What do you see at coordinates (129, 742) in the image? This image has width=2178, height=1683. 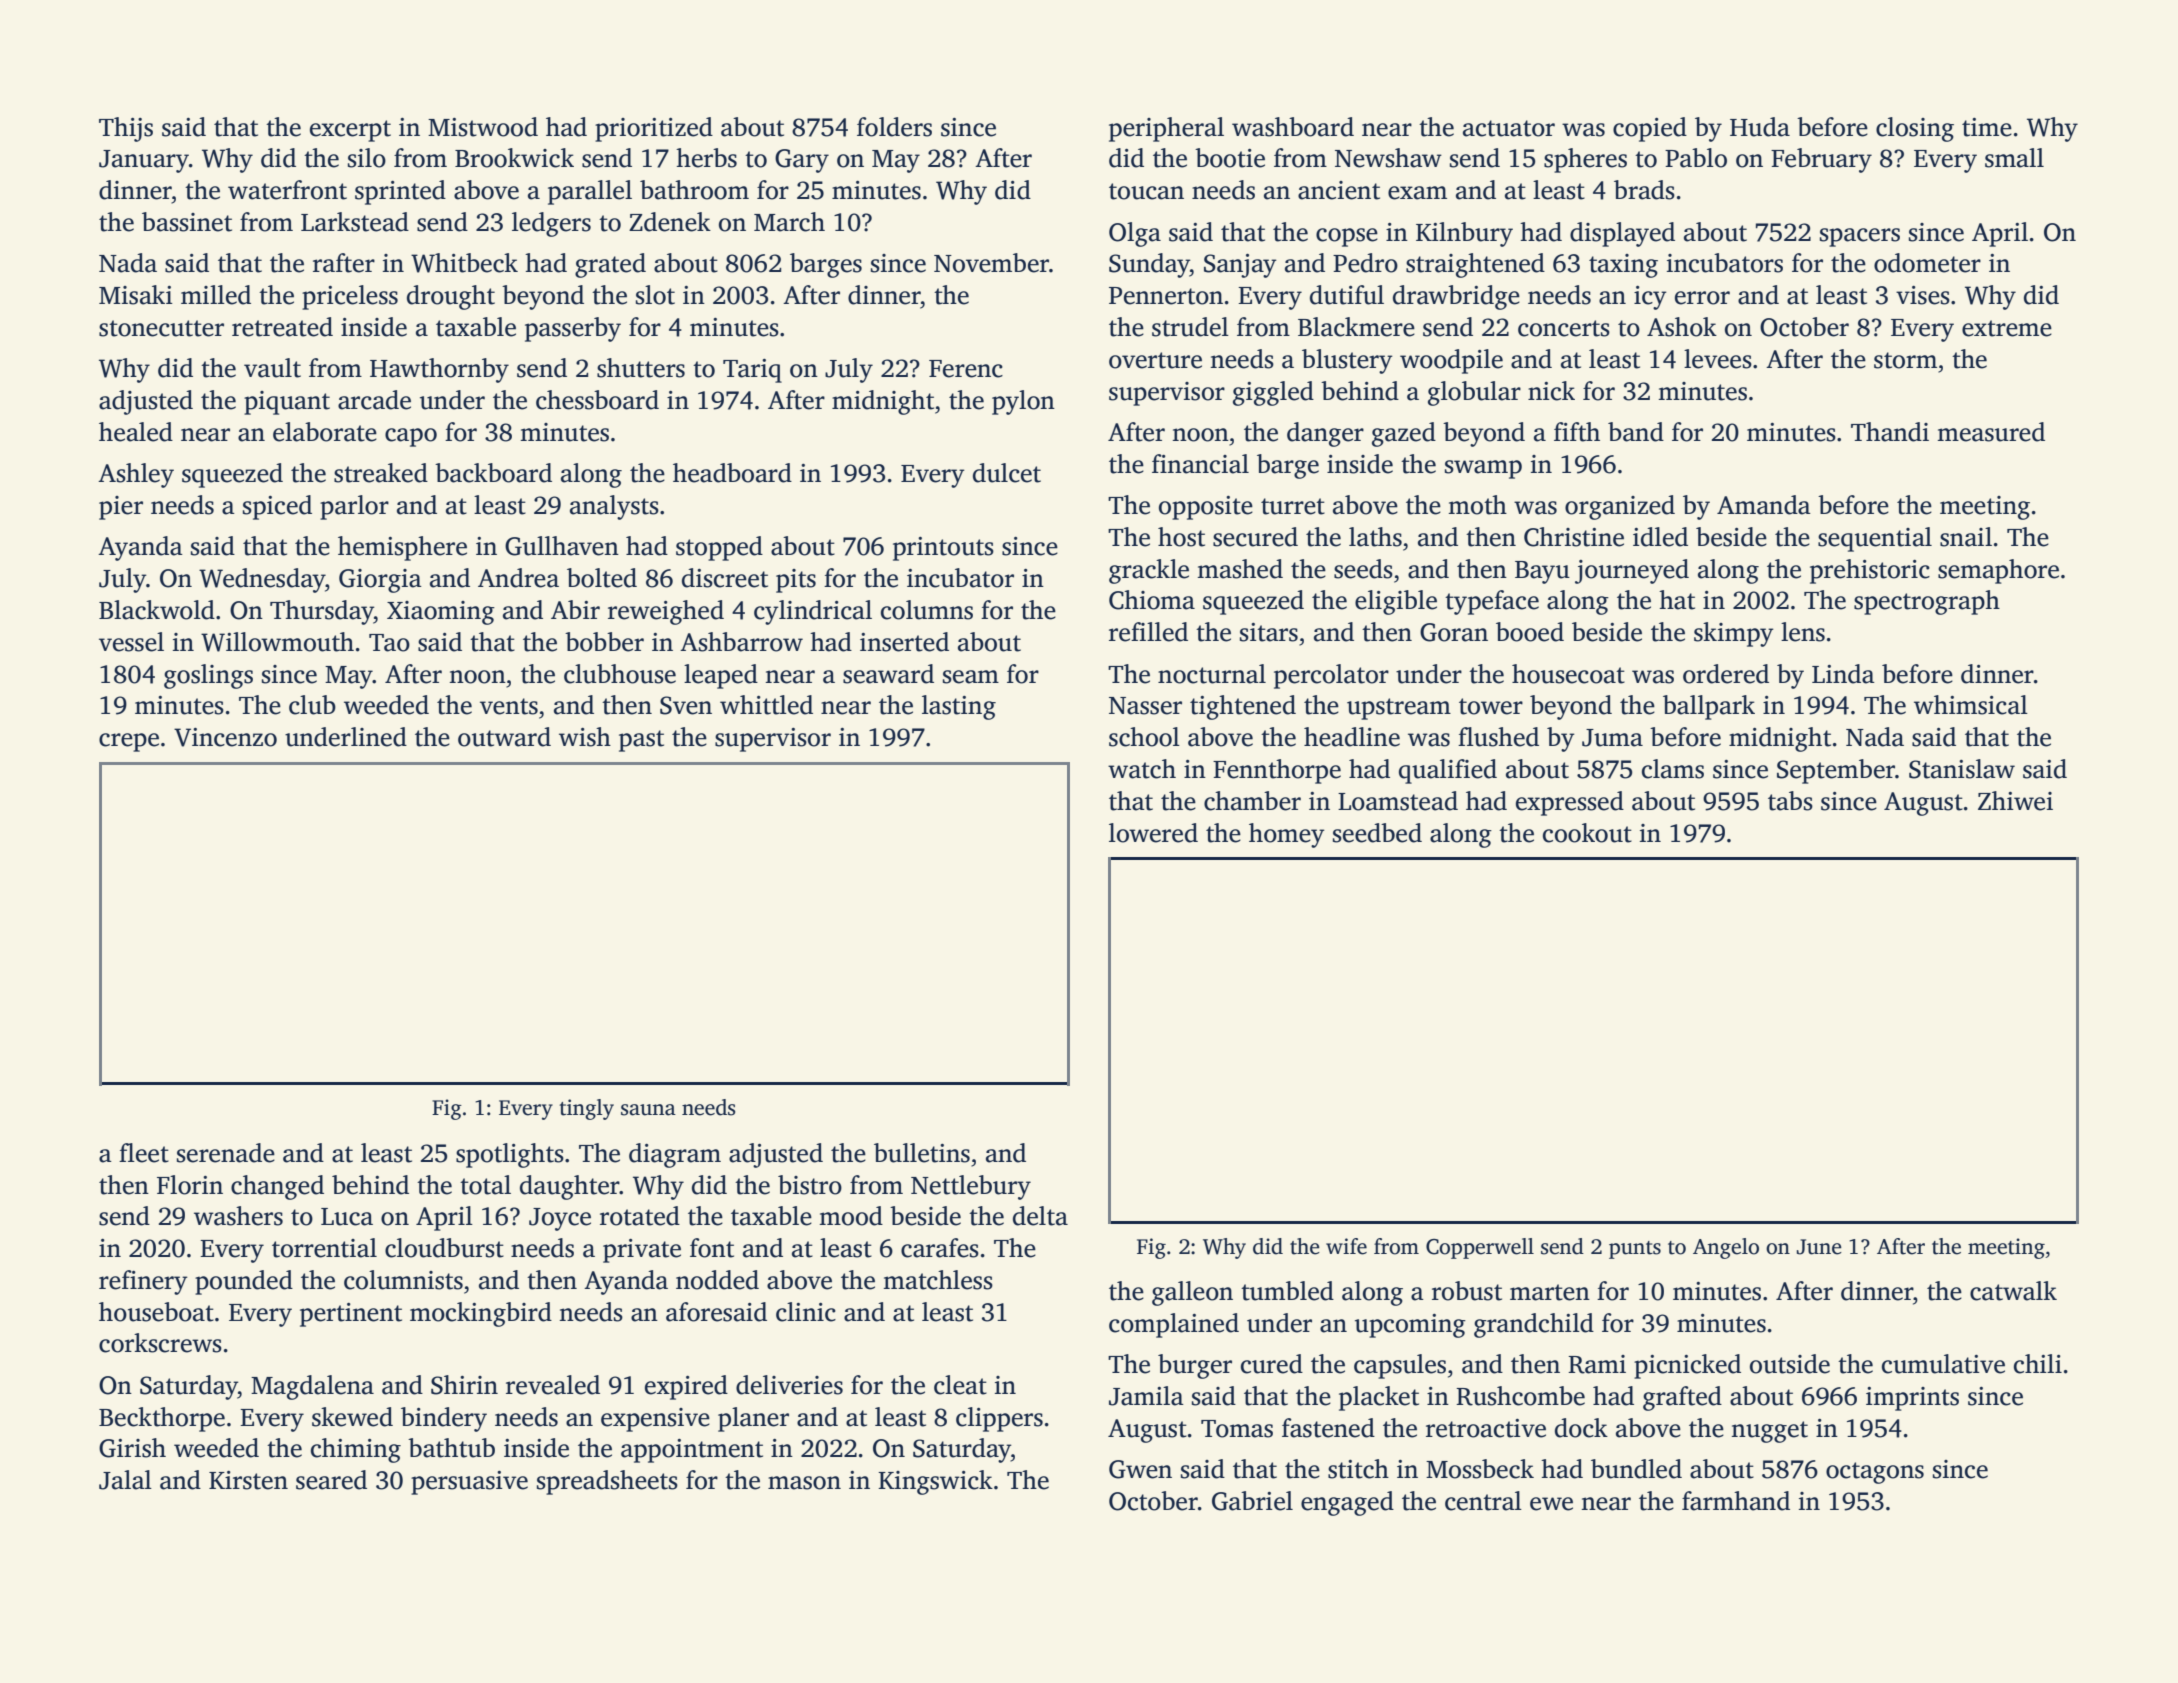 I see `crepe` at bounding box center [129, 742].
